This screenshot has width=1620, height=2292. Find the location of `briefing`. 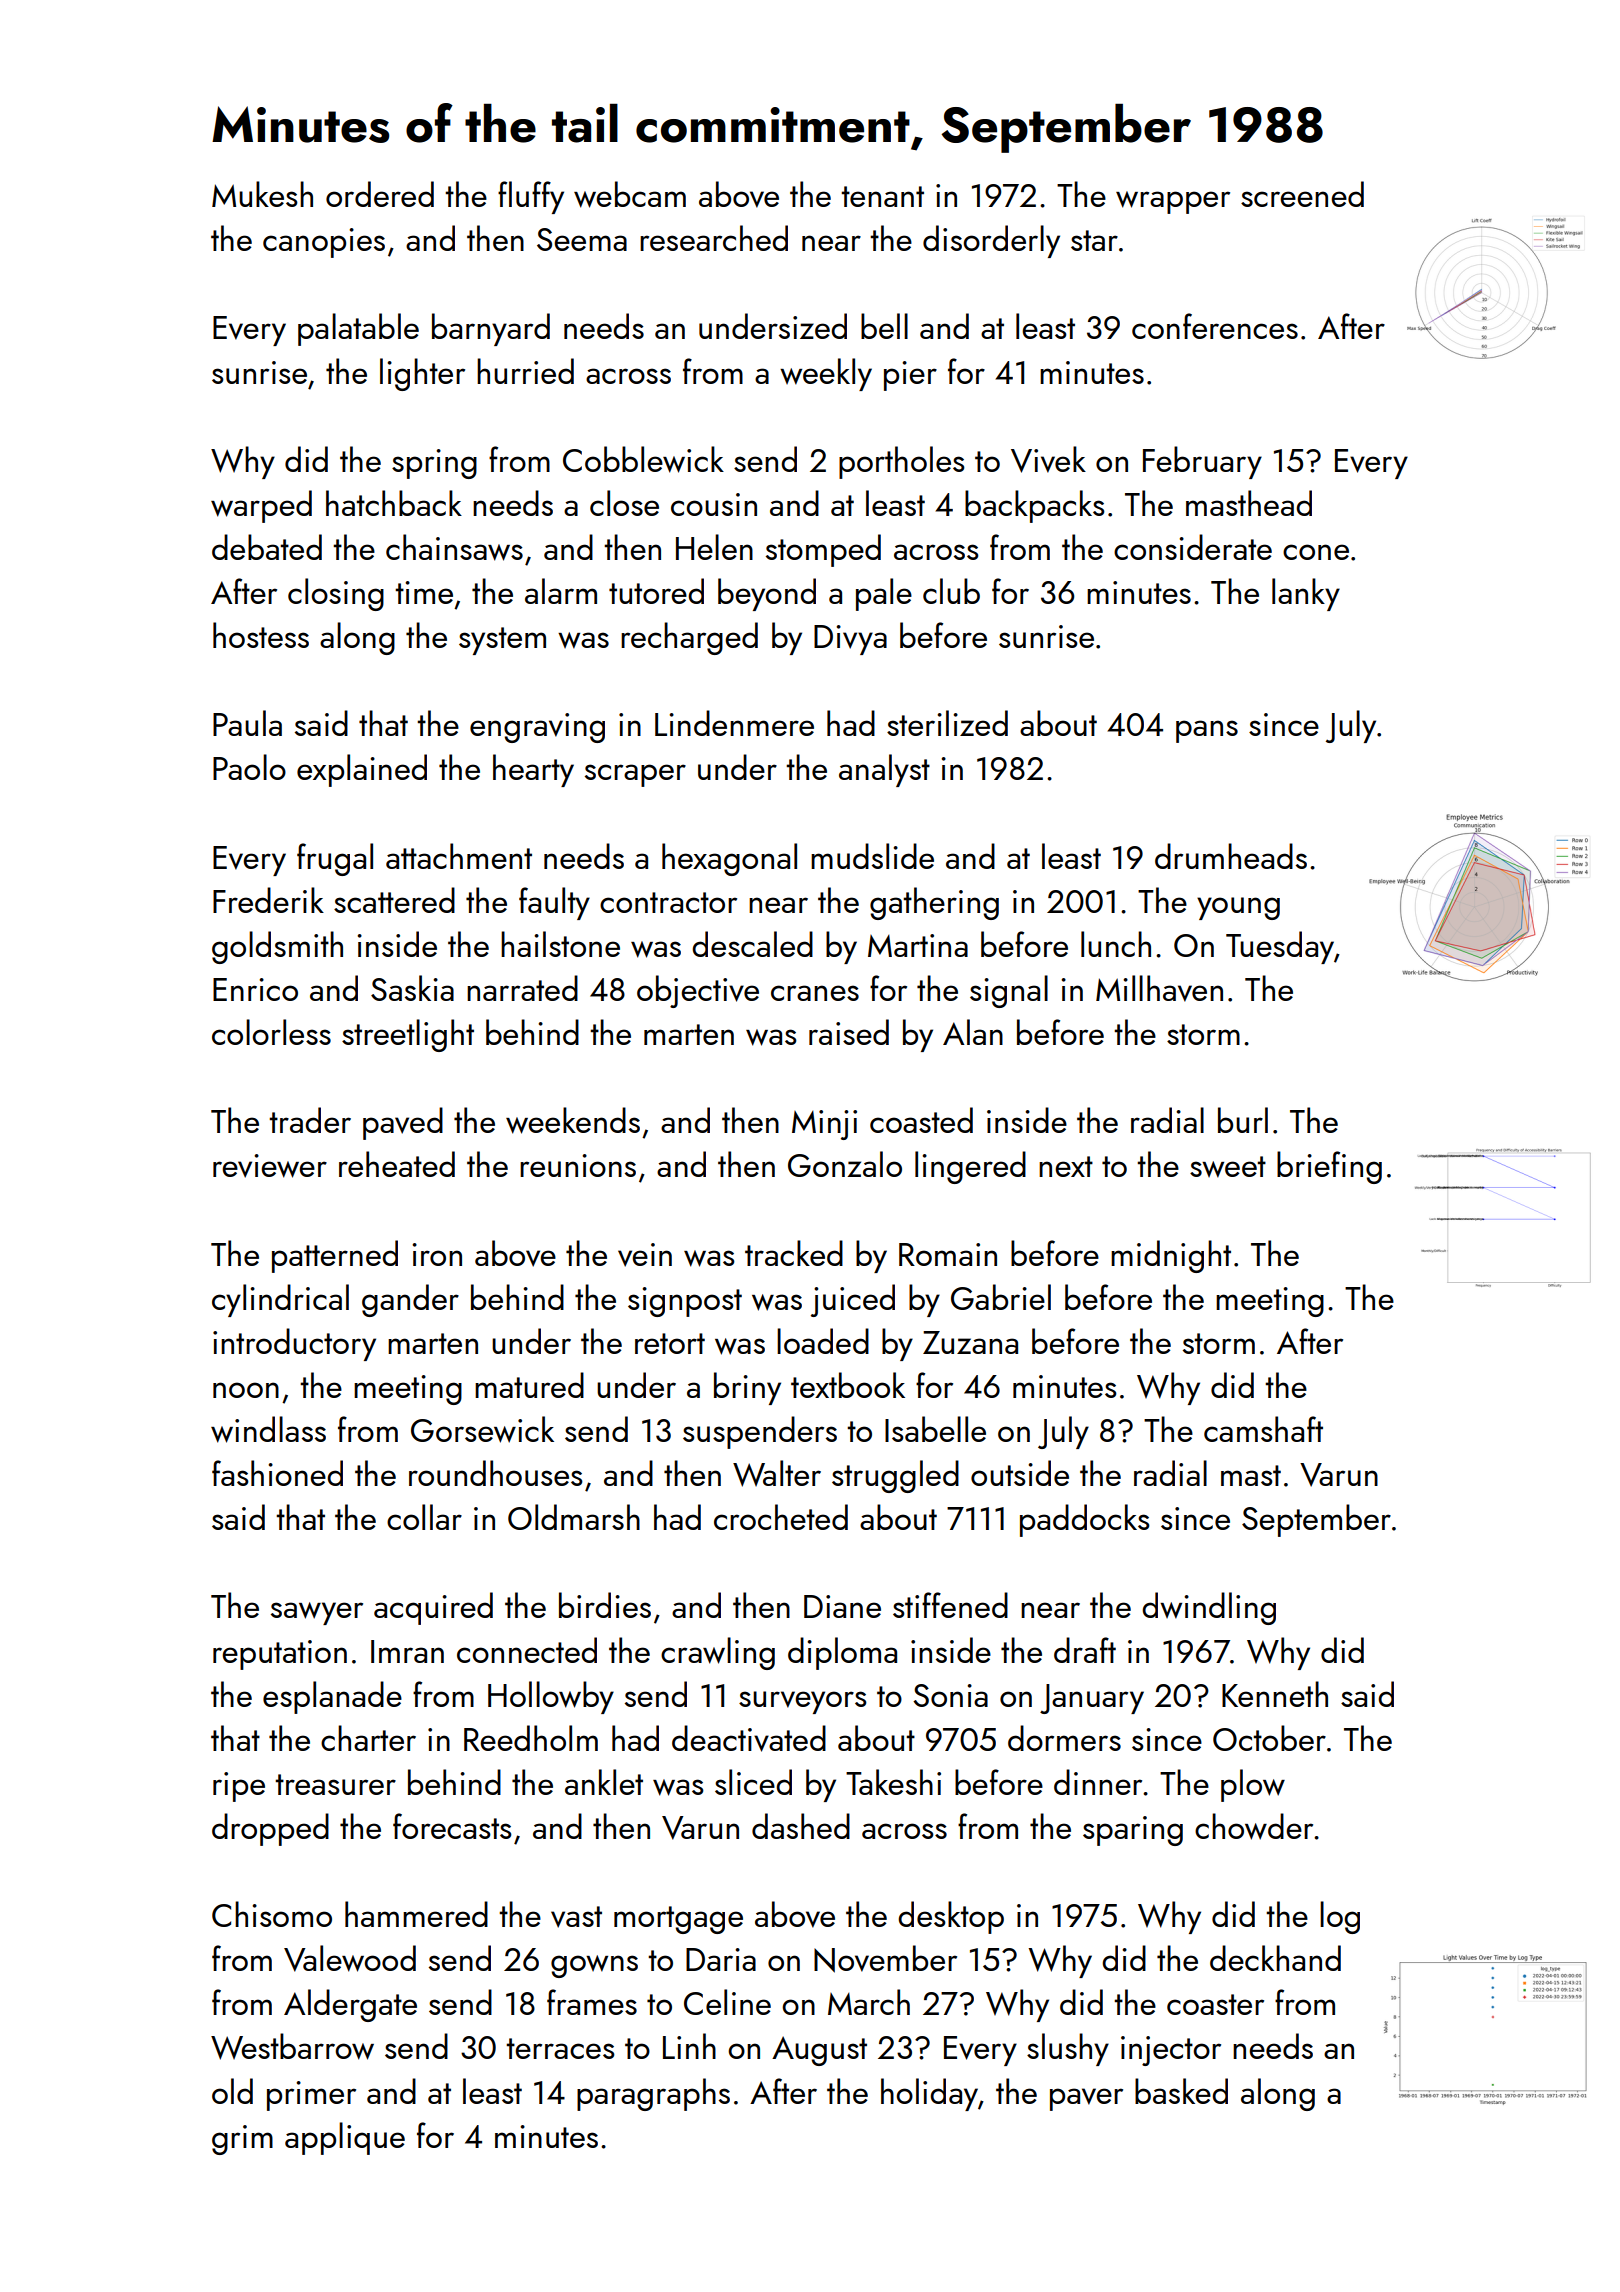

briefing is located at coordinates (1329, 1167).
